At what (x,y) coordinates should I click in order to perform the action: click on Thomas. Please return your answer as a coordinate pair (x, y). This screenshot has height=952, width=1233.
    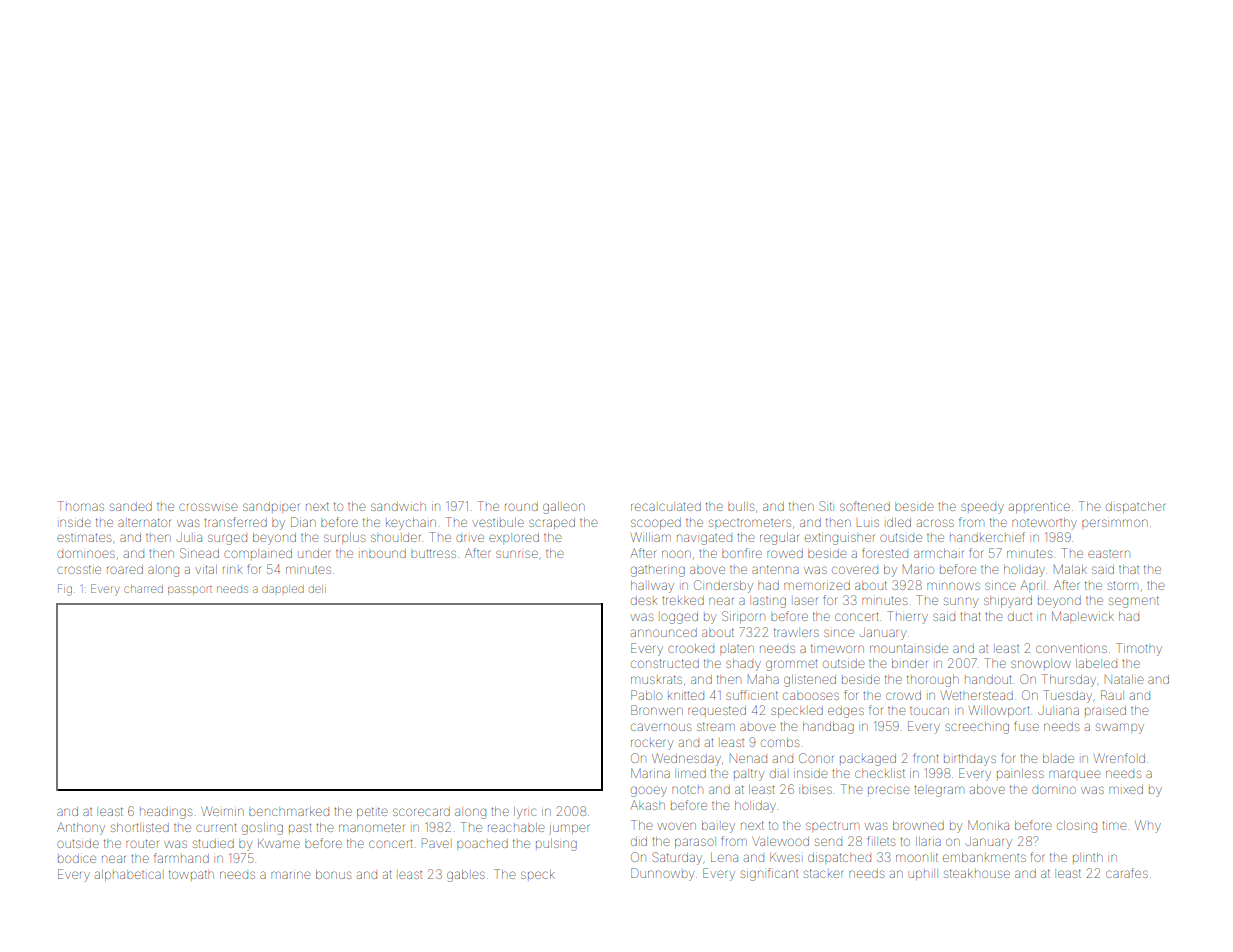
    Looking at the image, I should click on (81, 506).
